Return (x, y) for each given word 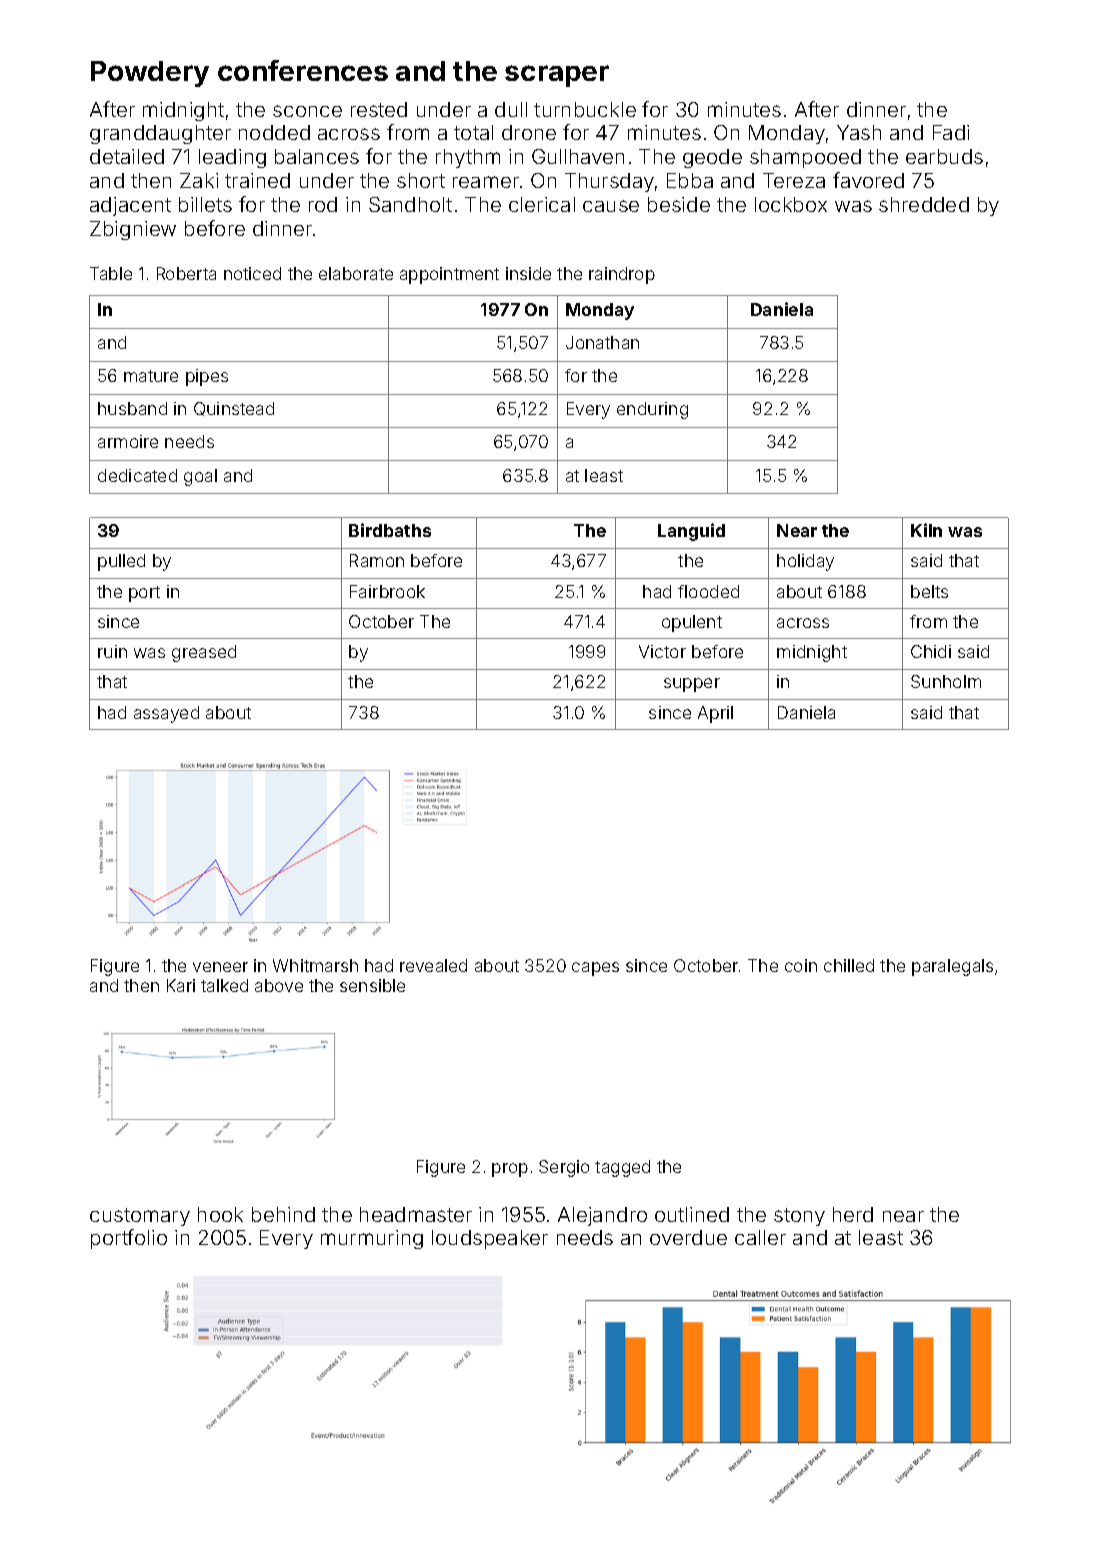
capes (595, 969)
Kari (181, 985)
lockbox (791, 204)
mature (151, 376)
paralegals (952, 967)
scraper (557, 76)
